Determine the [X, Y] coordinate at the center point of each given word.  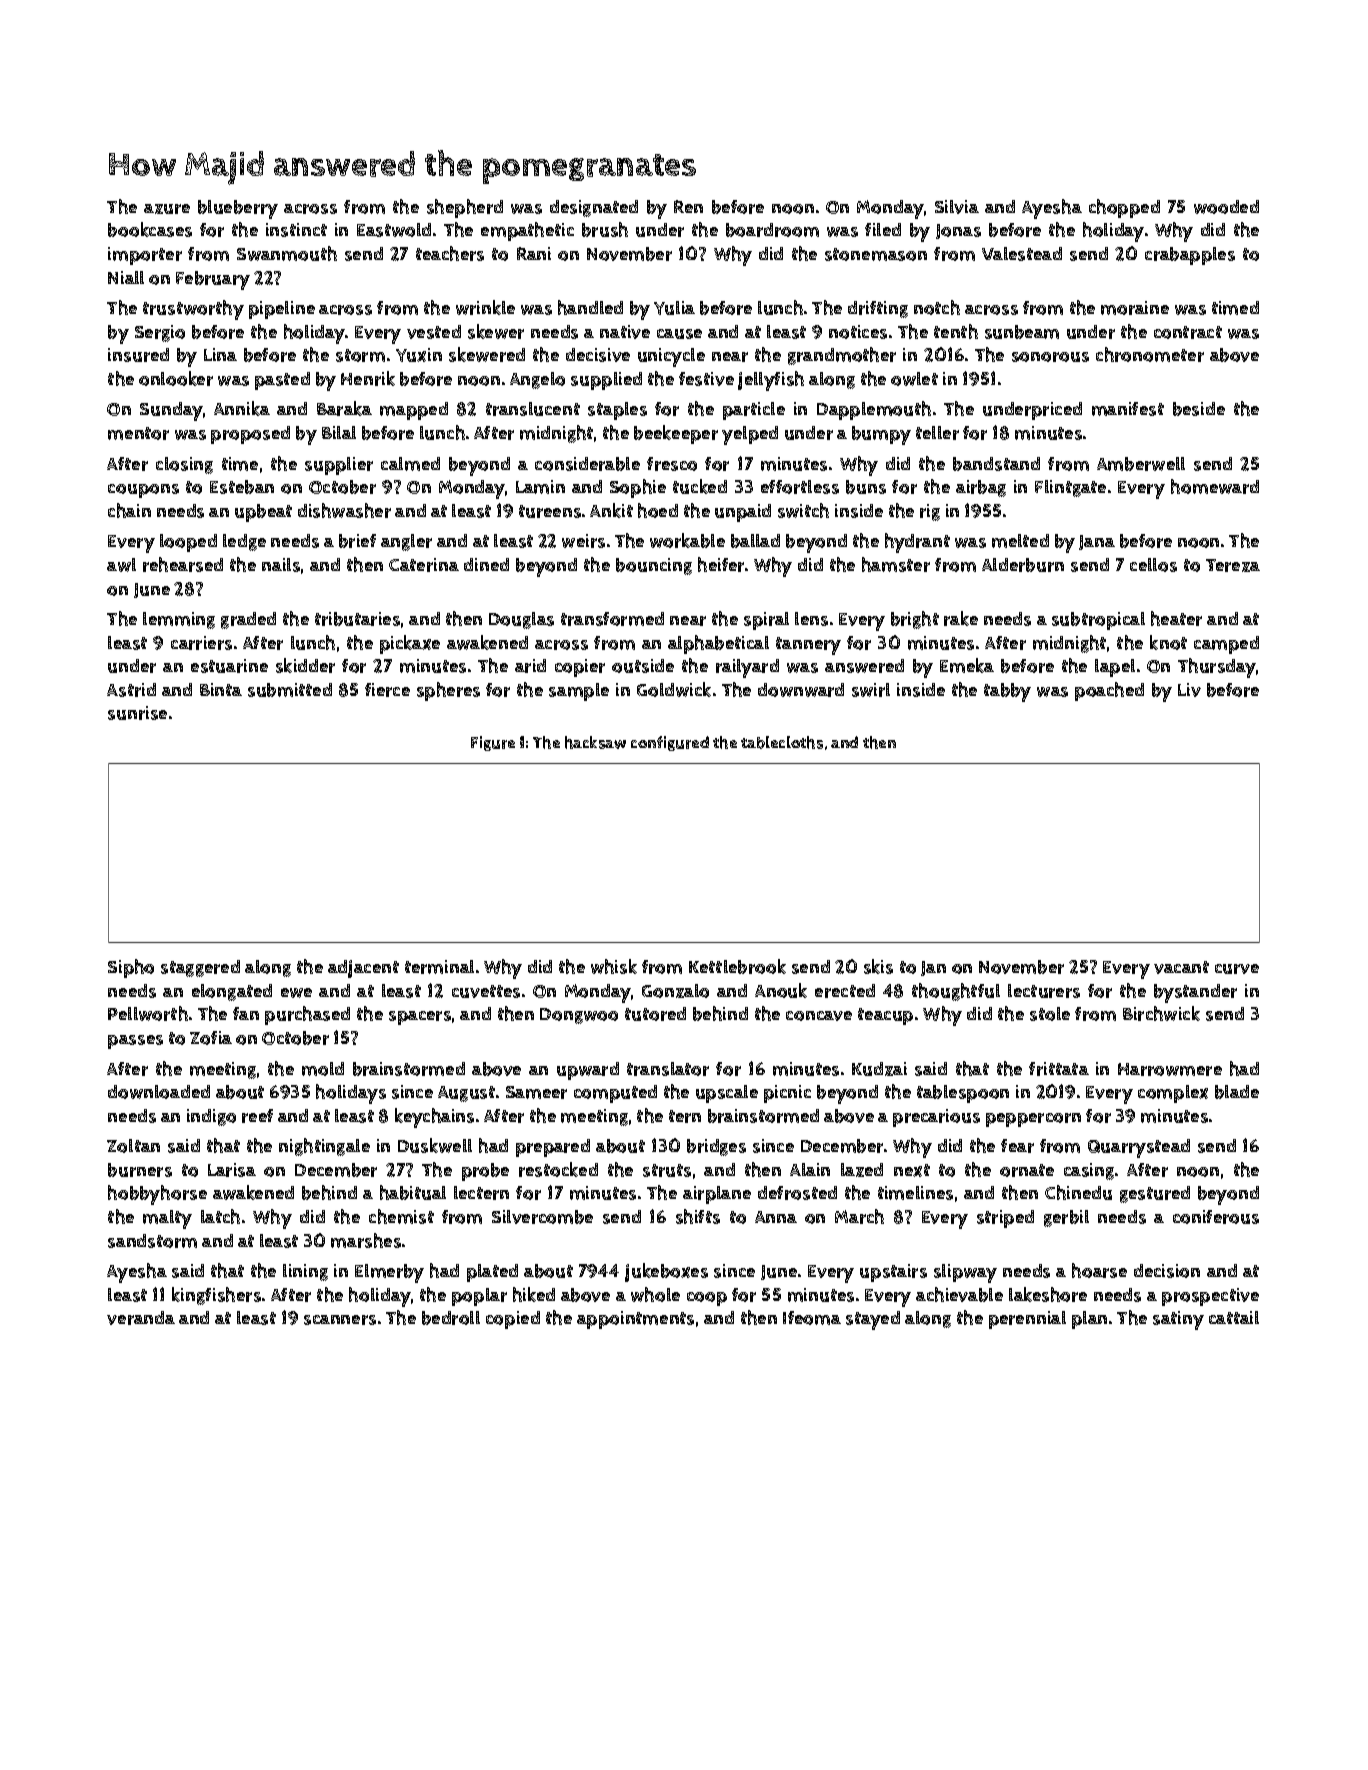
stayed [873, 1320]
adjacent [363, 969]
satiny [1178, 1320]
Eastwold [394, 230]
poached [1109, 691]
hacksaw [595, 742]
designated [594, 208]
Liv [1189, 690]
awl [121, 565]
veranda [141, 1318]
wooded [1226, 207]
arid [530, 666]
